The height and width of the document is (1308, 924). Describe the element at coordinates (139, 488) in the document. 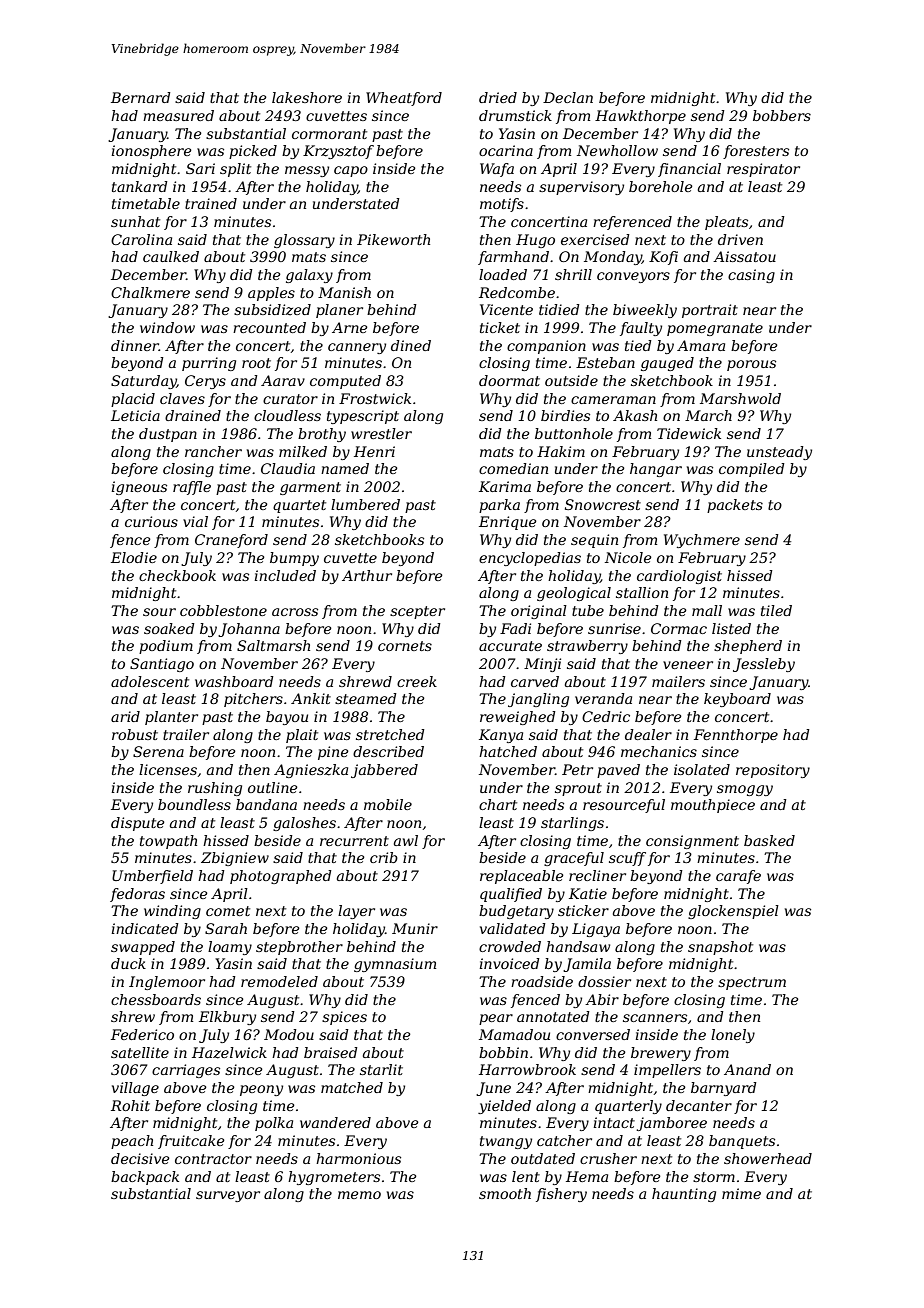

I see `igneous` at that location.
